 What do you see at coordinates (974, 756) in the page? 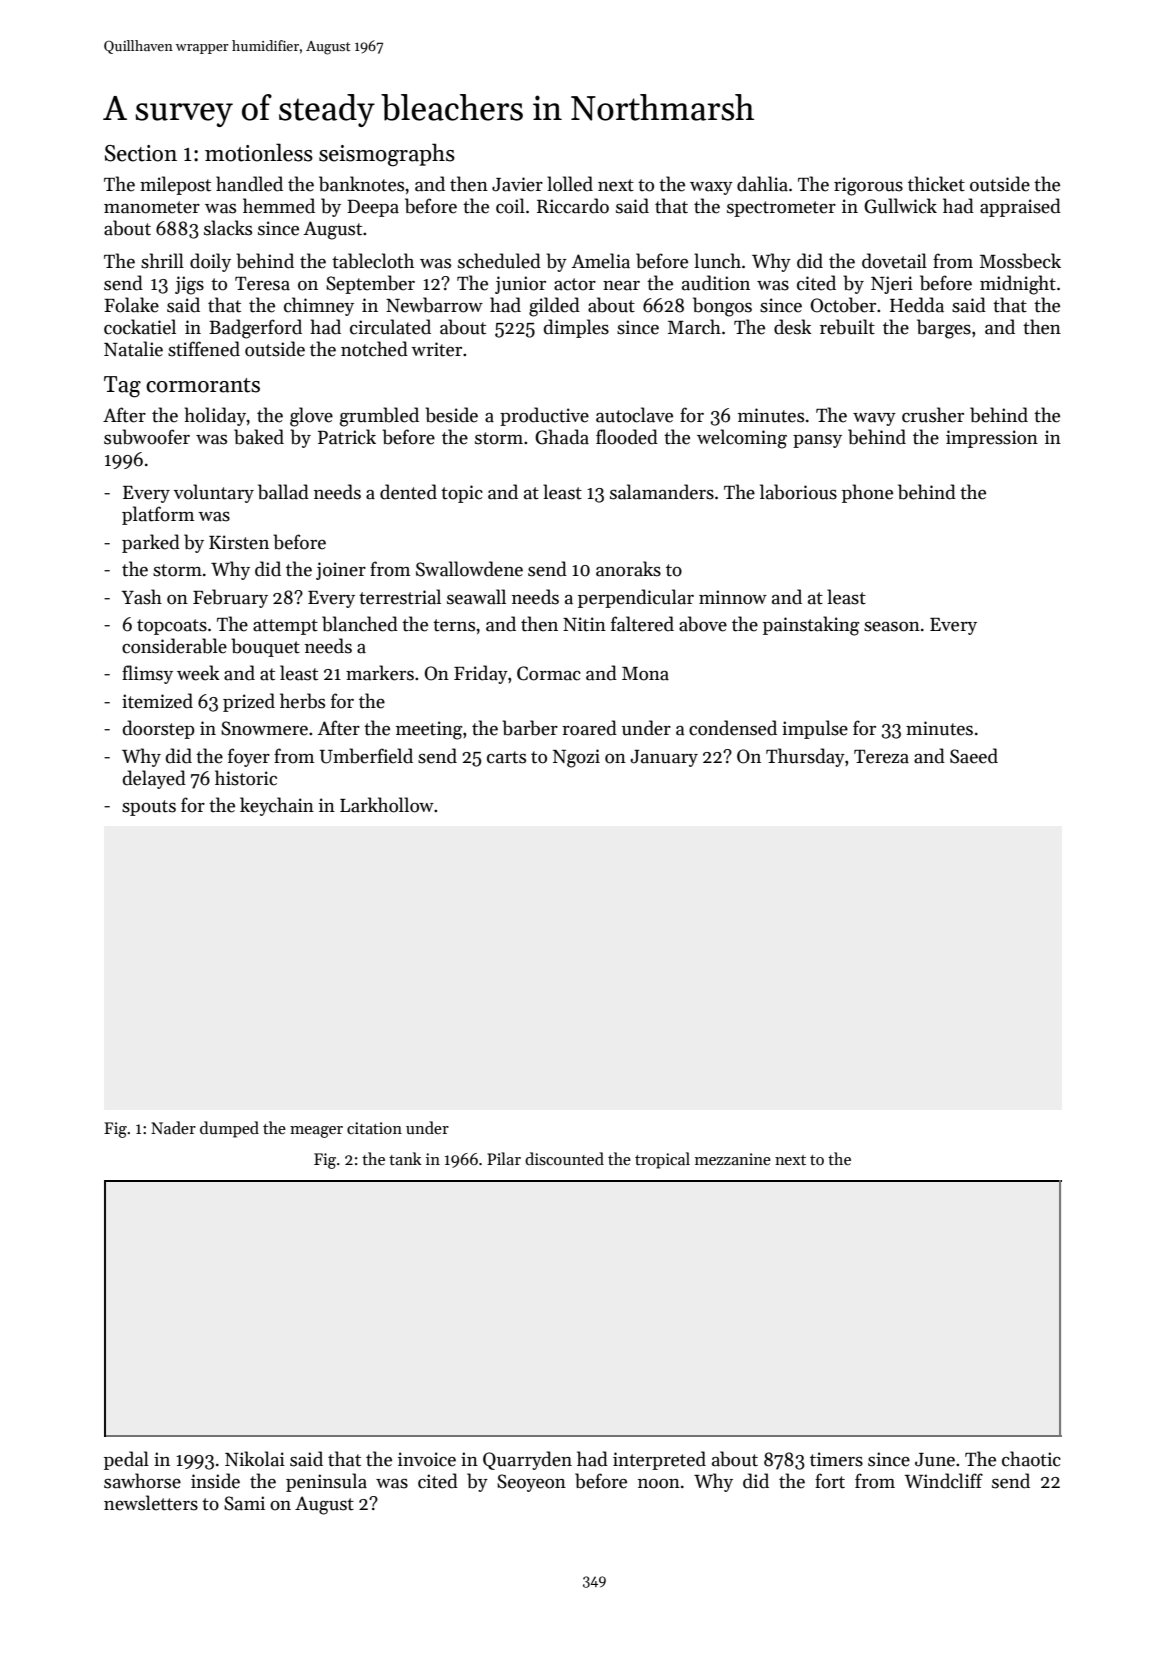
I see `Saeed` at bounding box center [974, 756].
